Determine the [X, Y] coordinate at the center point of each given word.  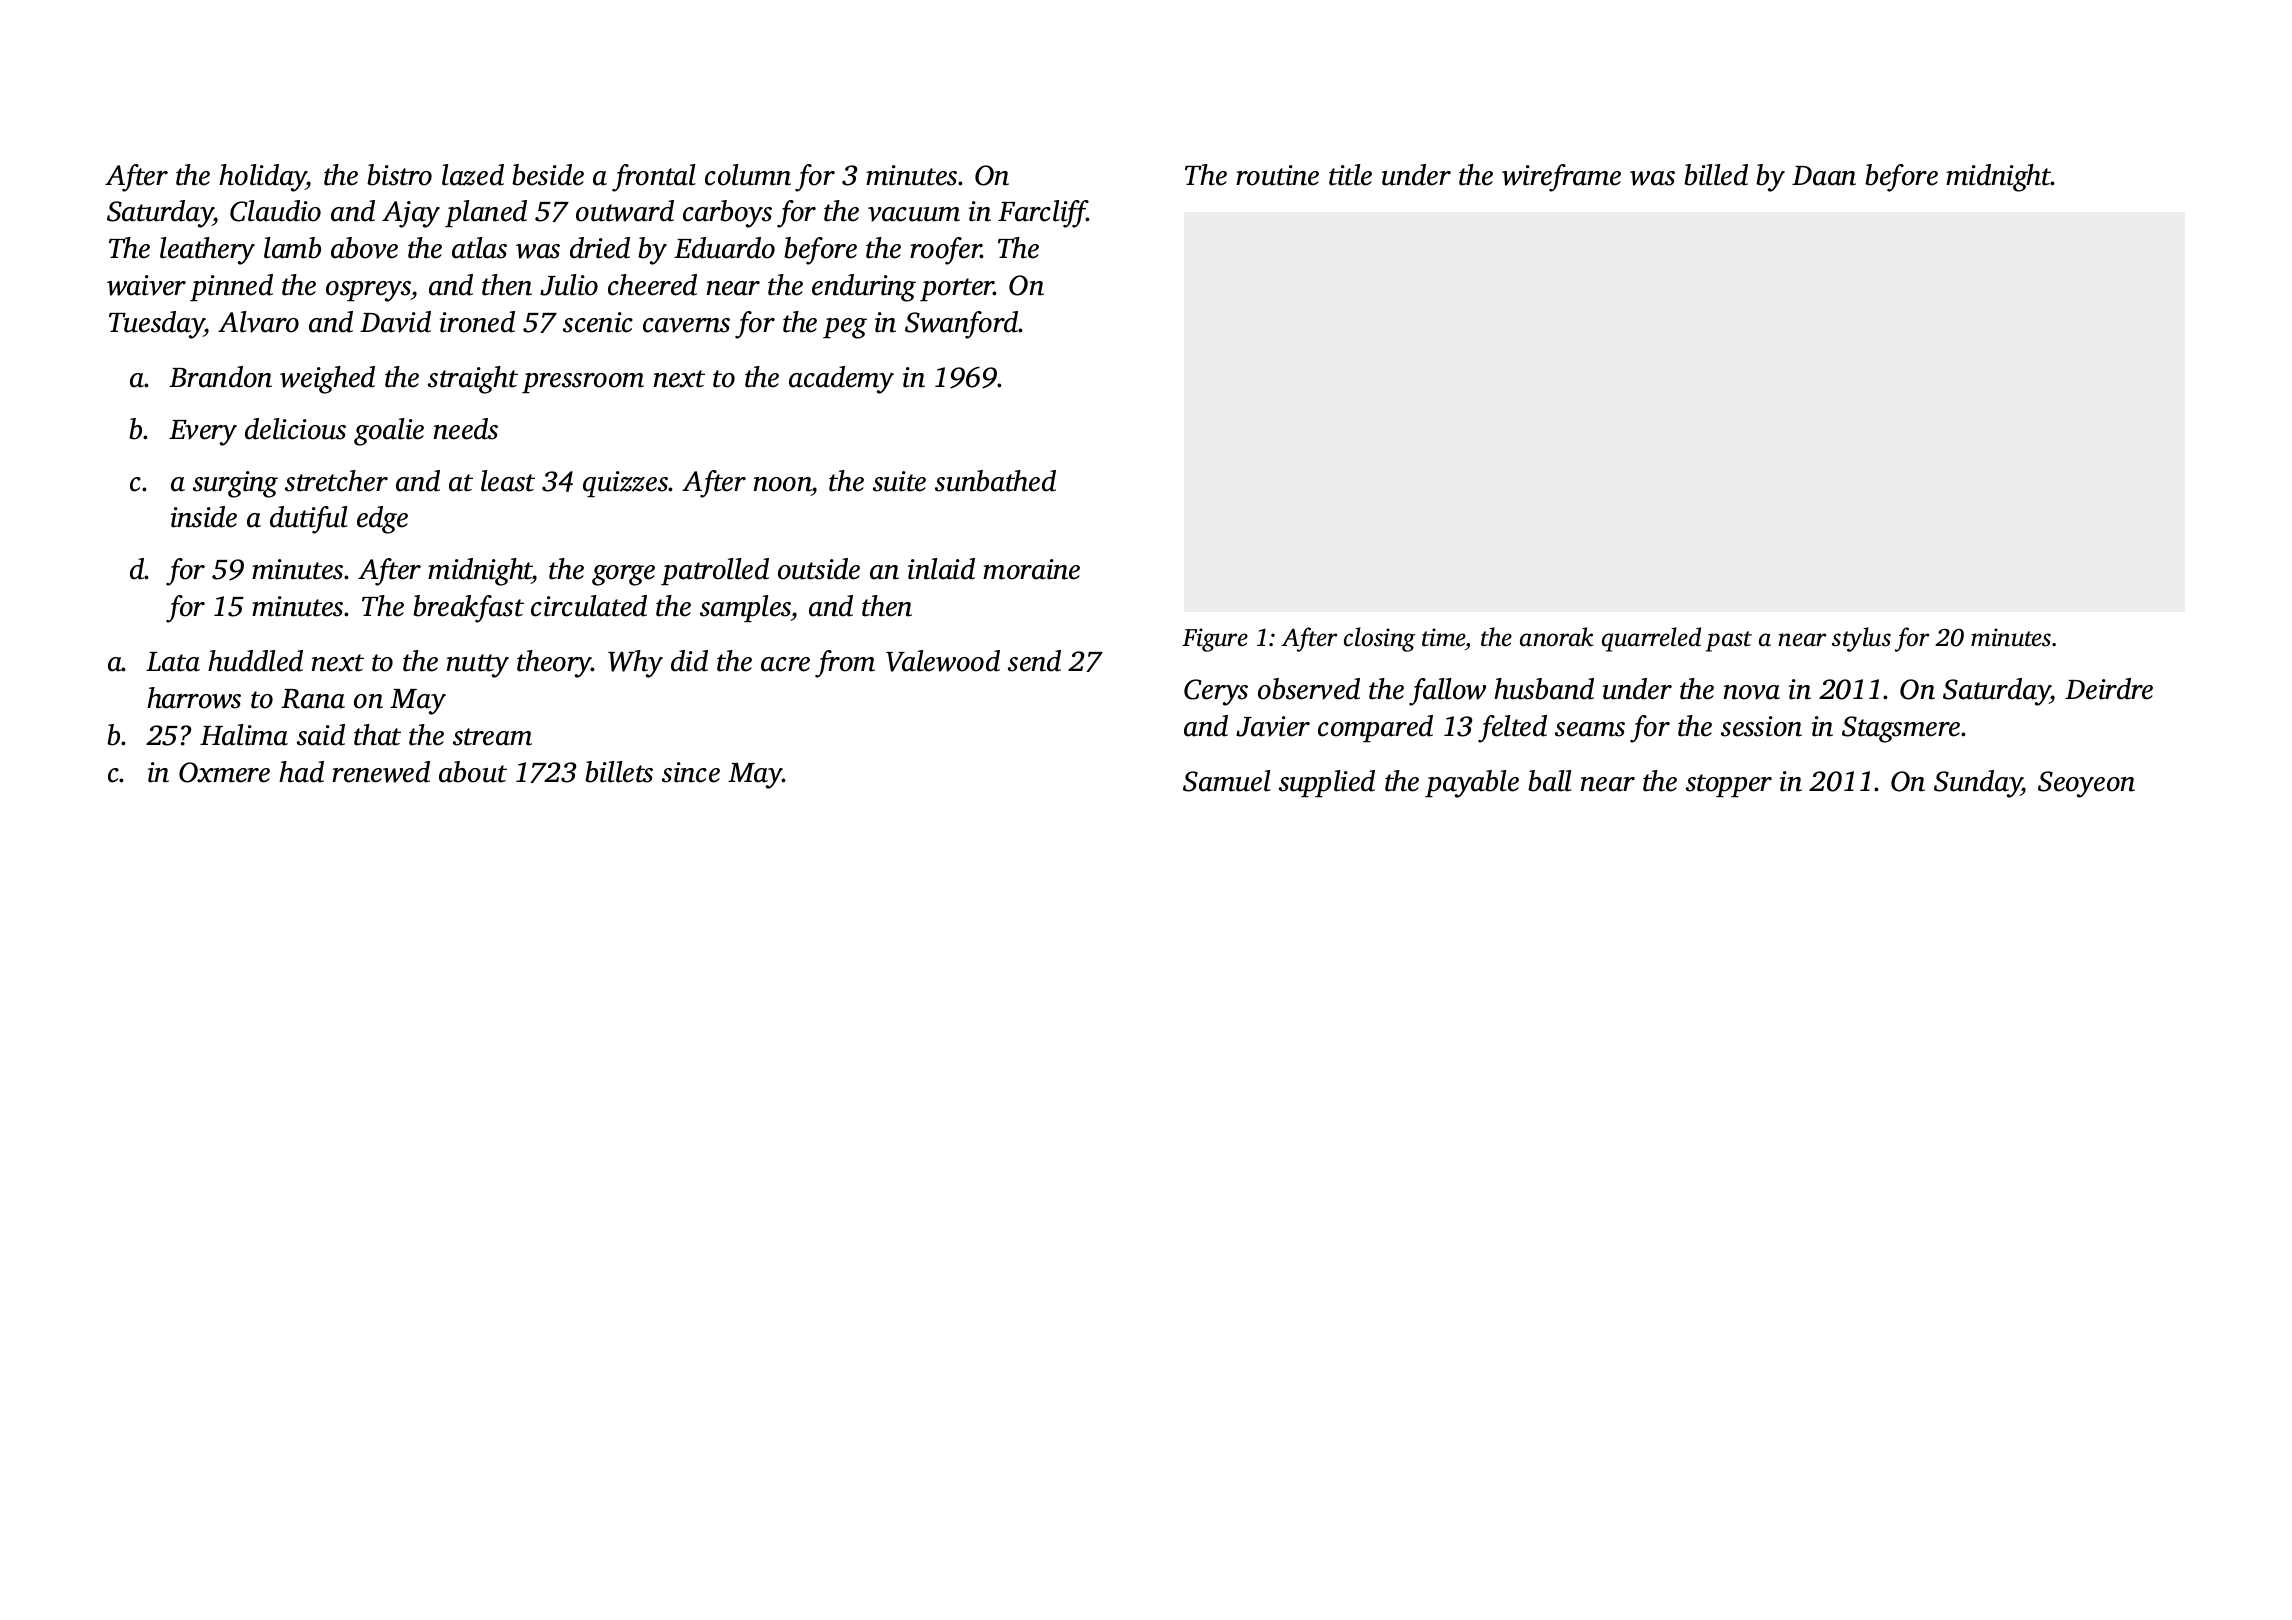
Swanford [962, 325]
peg [845, 328]
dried [600, 248]
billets [619, 772]
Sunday [1978, 784]
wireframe [1561, 178]
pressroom [583, 383]
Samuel [1227, 781]
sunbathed [995, 481]
